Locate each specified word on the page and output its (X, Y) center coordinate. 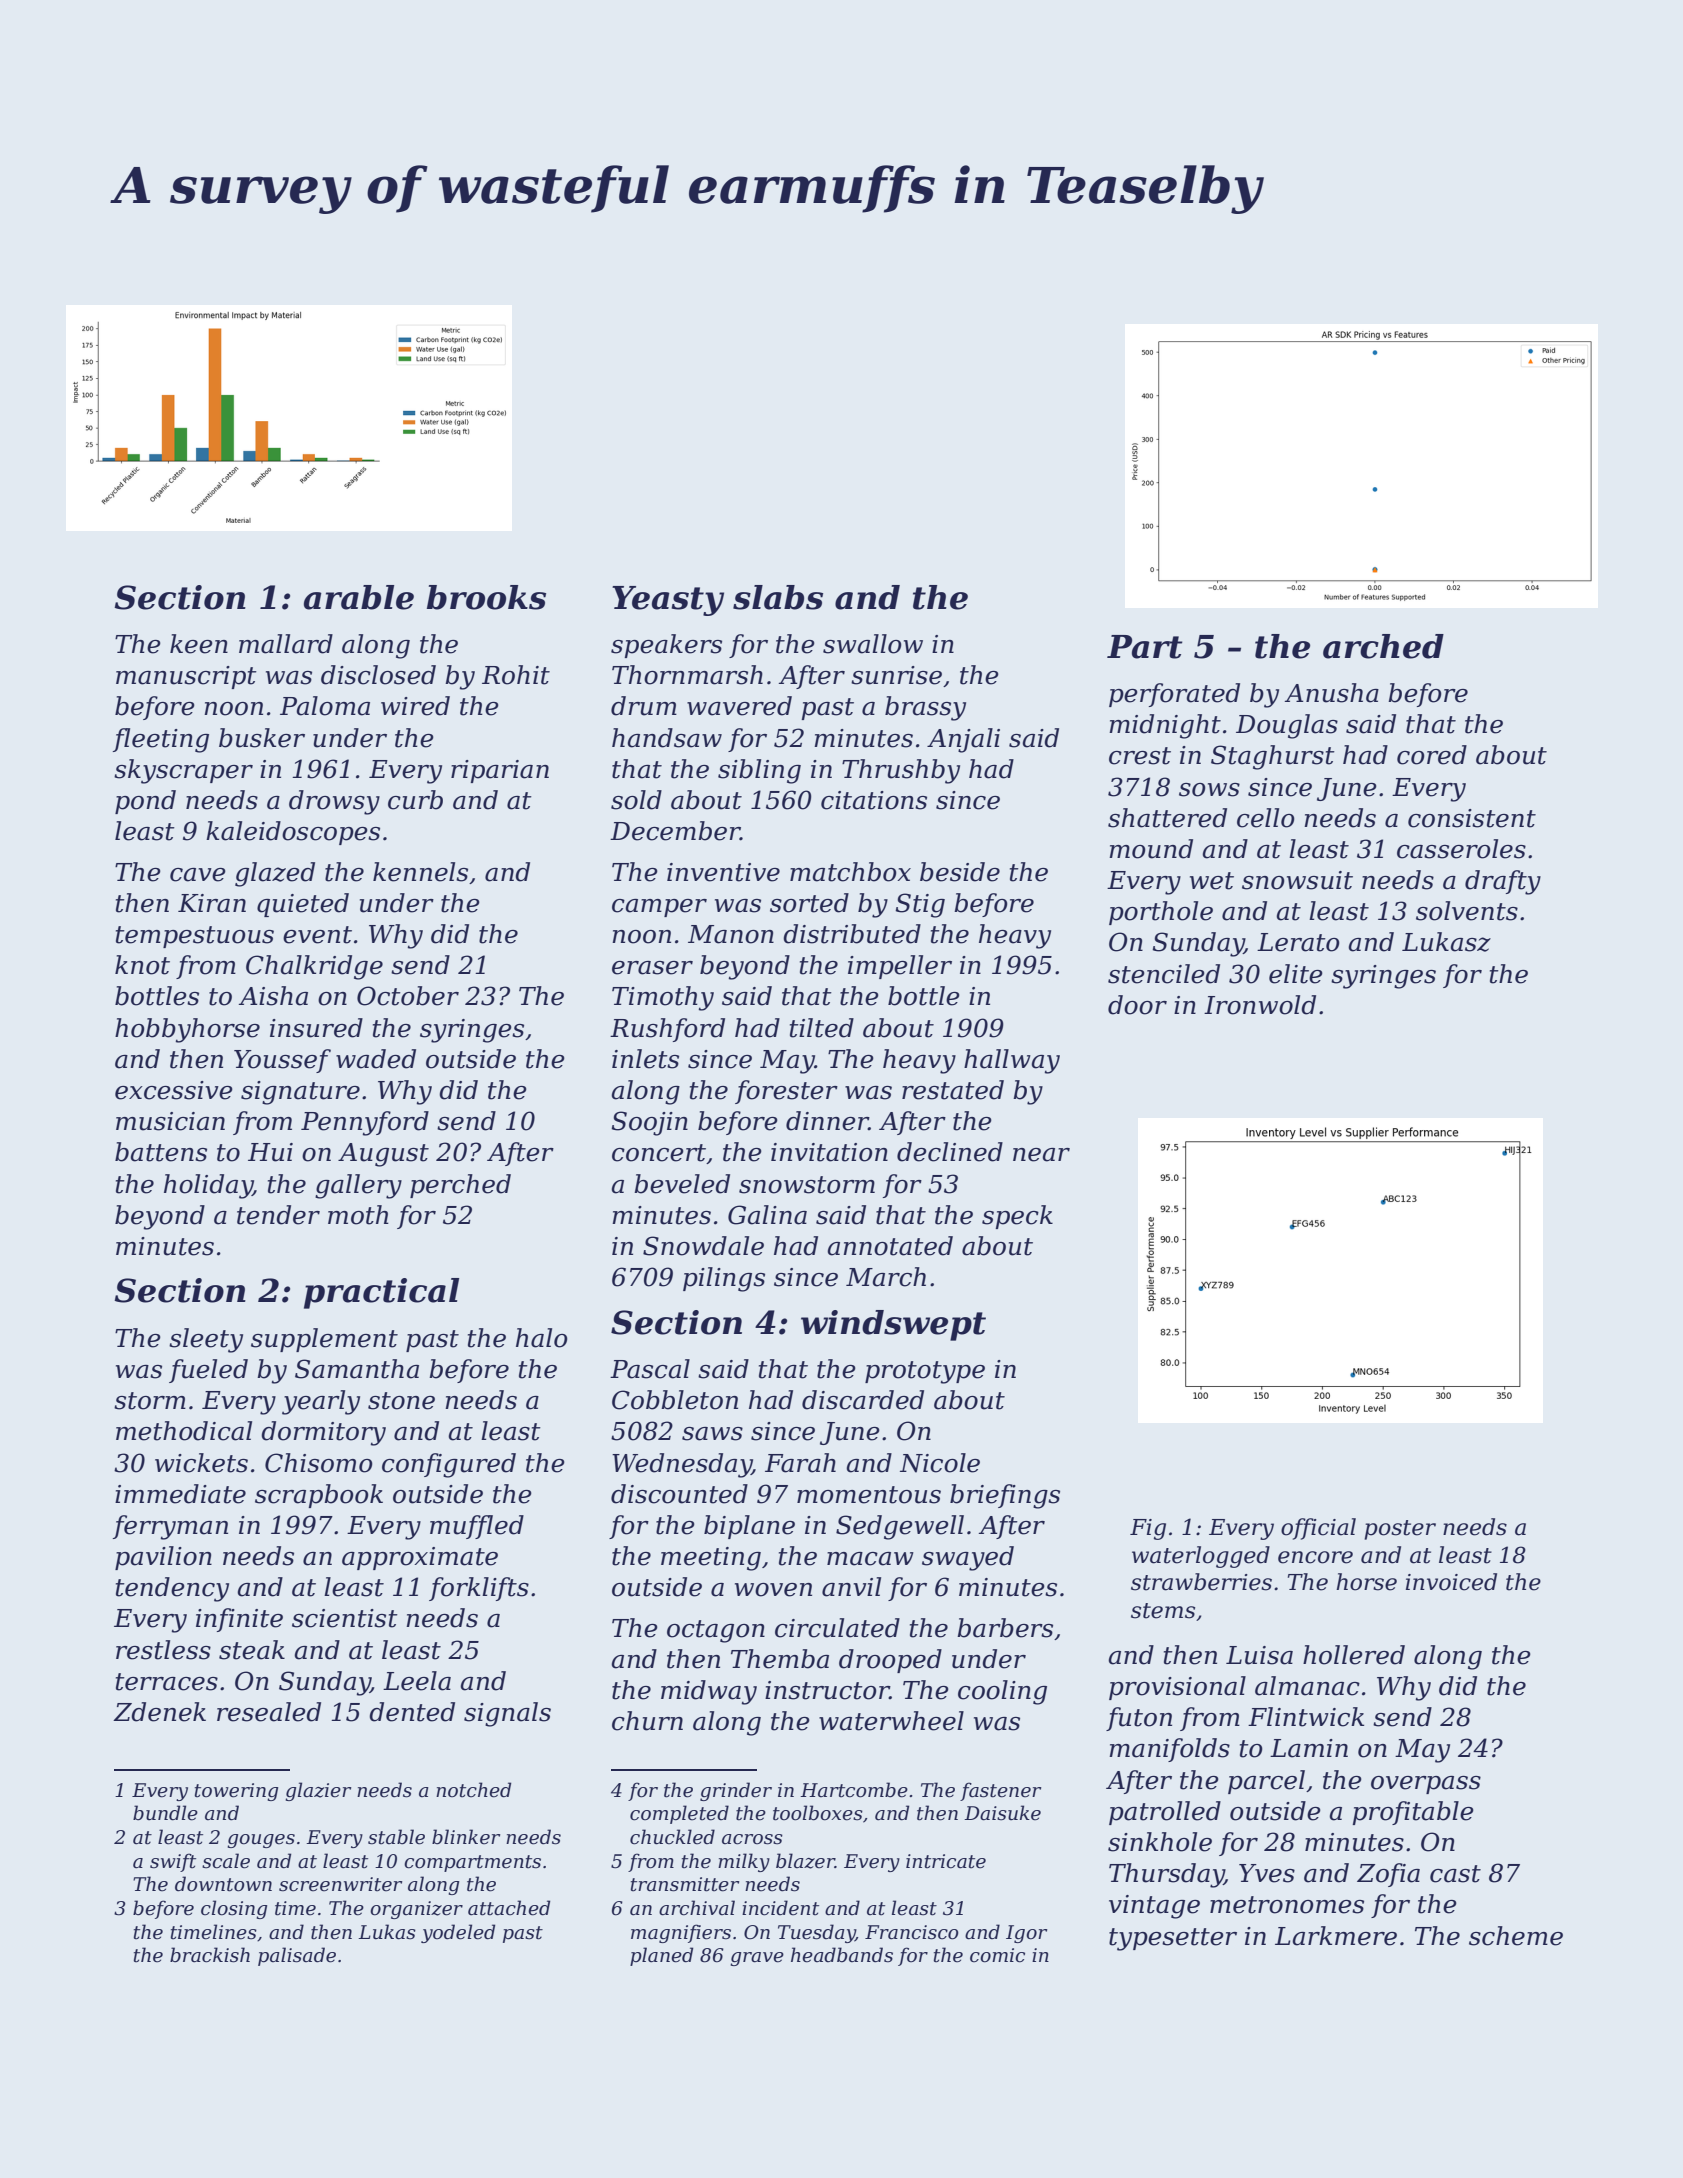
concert (659, 1154)
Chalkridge (314, 967)
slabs (778, 597)
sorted (809, 903)
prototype (925, 1372)
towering (236, 1792)
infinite (239, 1620)
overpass (1426, 1785)
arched (1383, 646)
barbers (1005, 1628)
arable (359, 597)
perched (460, 1186)
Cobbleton (675, 1400)
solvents (1467, 911)
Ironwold (1260, 1005)
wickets (201, 1463)
